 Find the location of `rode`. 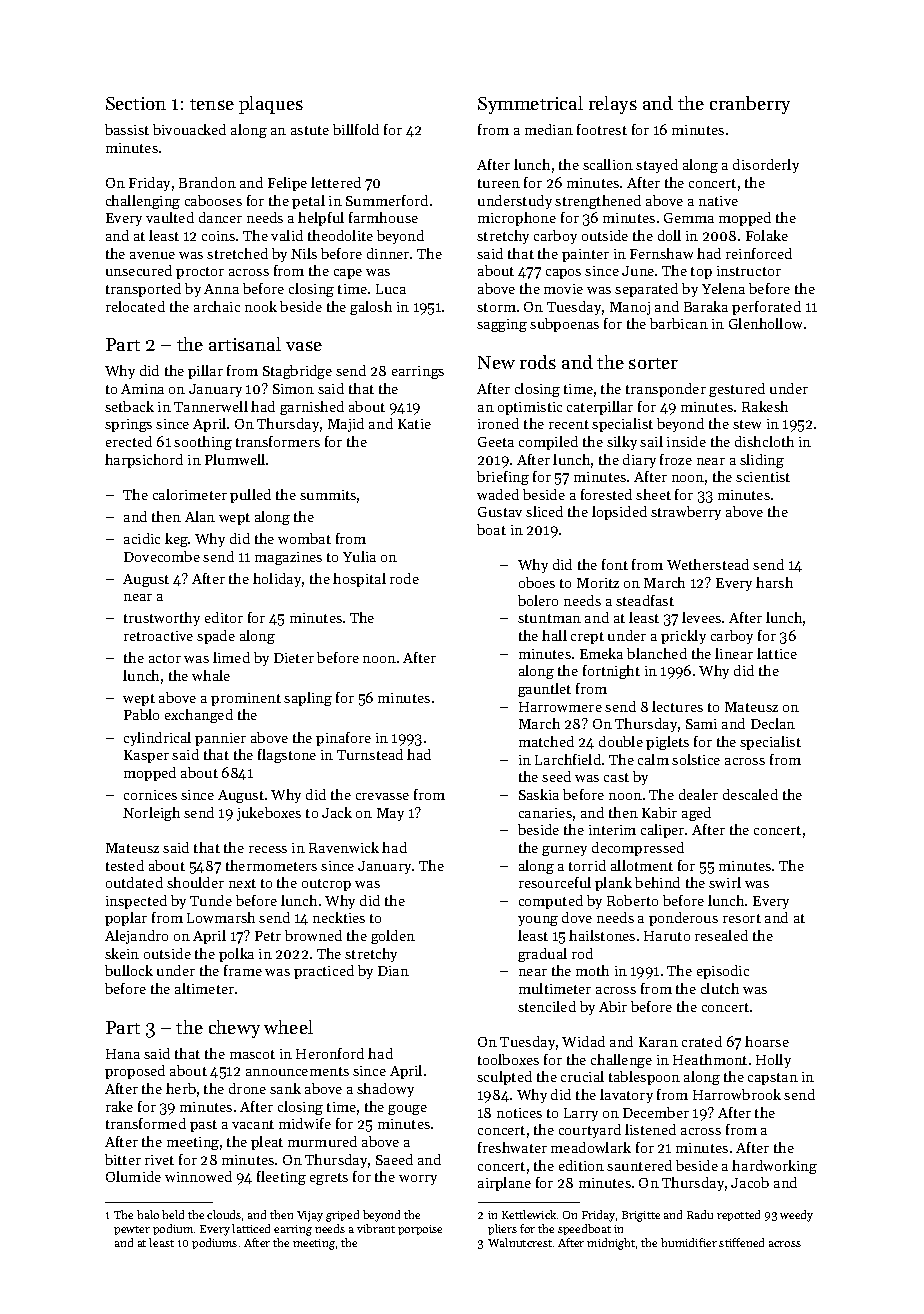

rode is located at coordinates (404, 578).
